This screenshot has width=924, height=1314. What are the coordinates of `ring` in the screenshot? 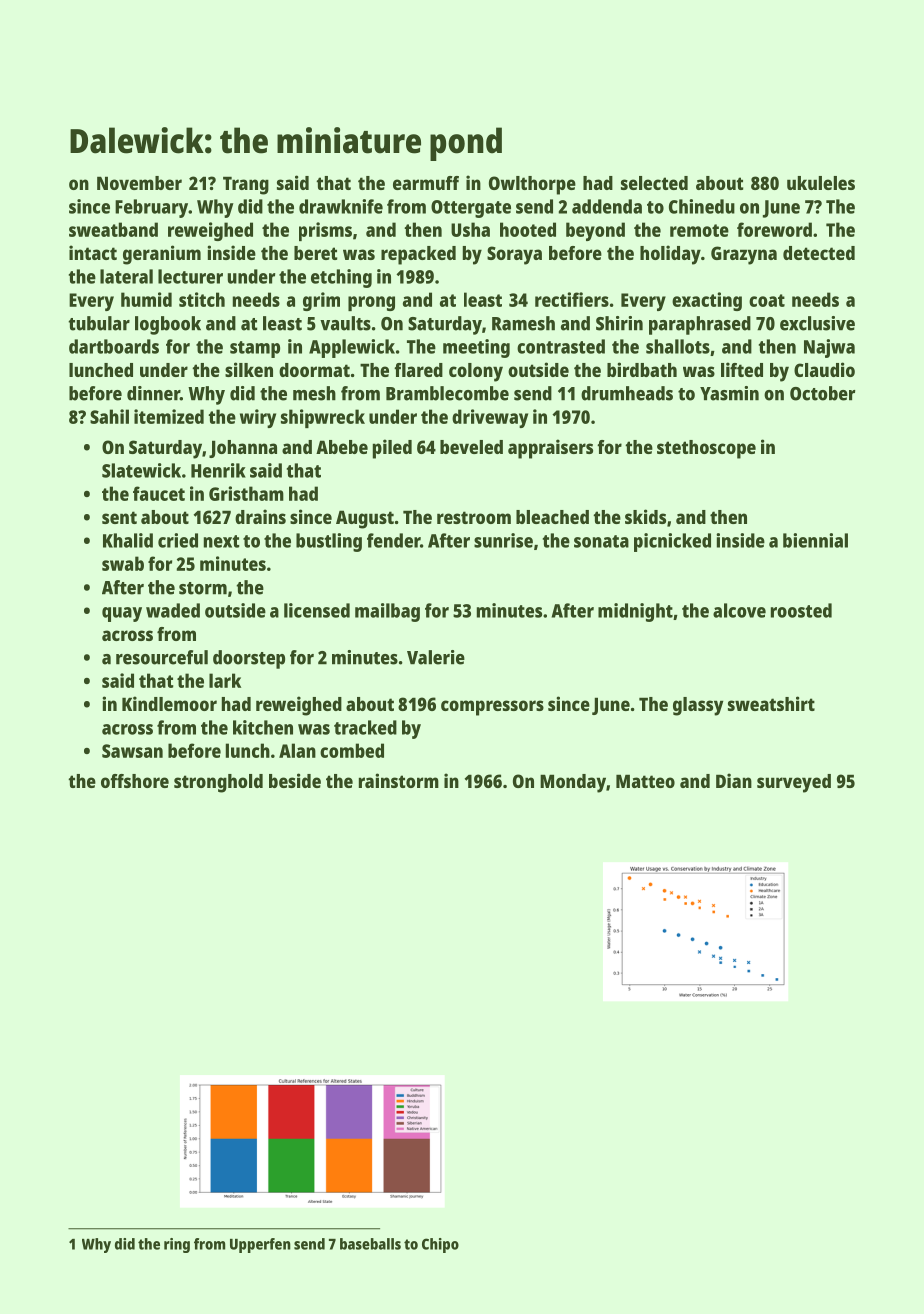 It's located at (177, 1245).
